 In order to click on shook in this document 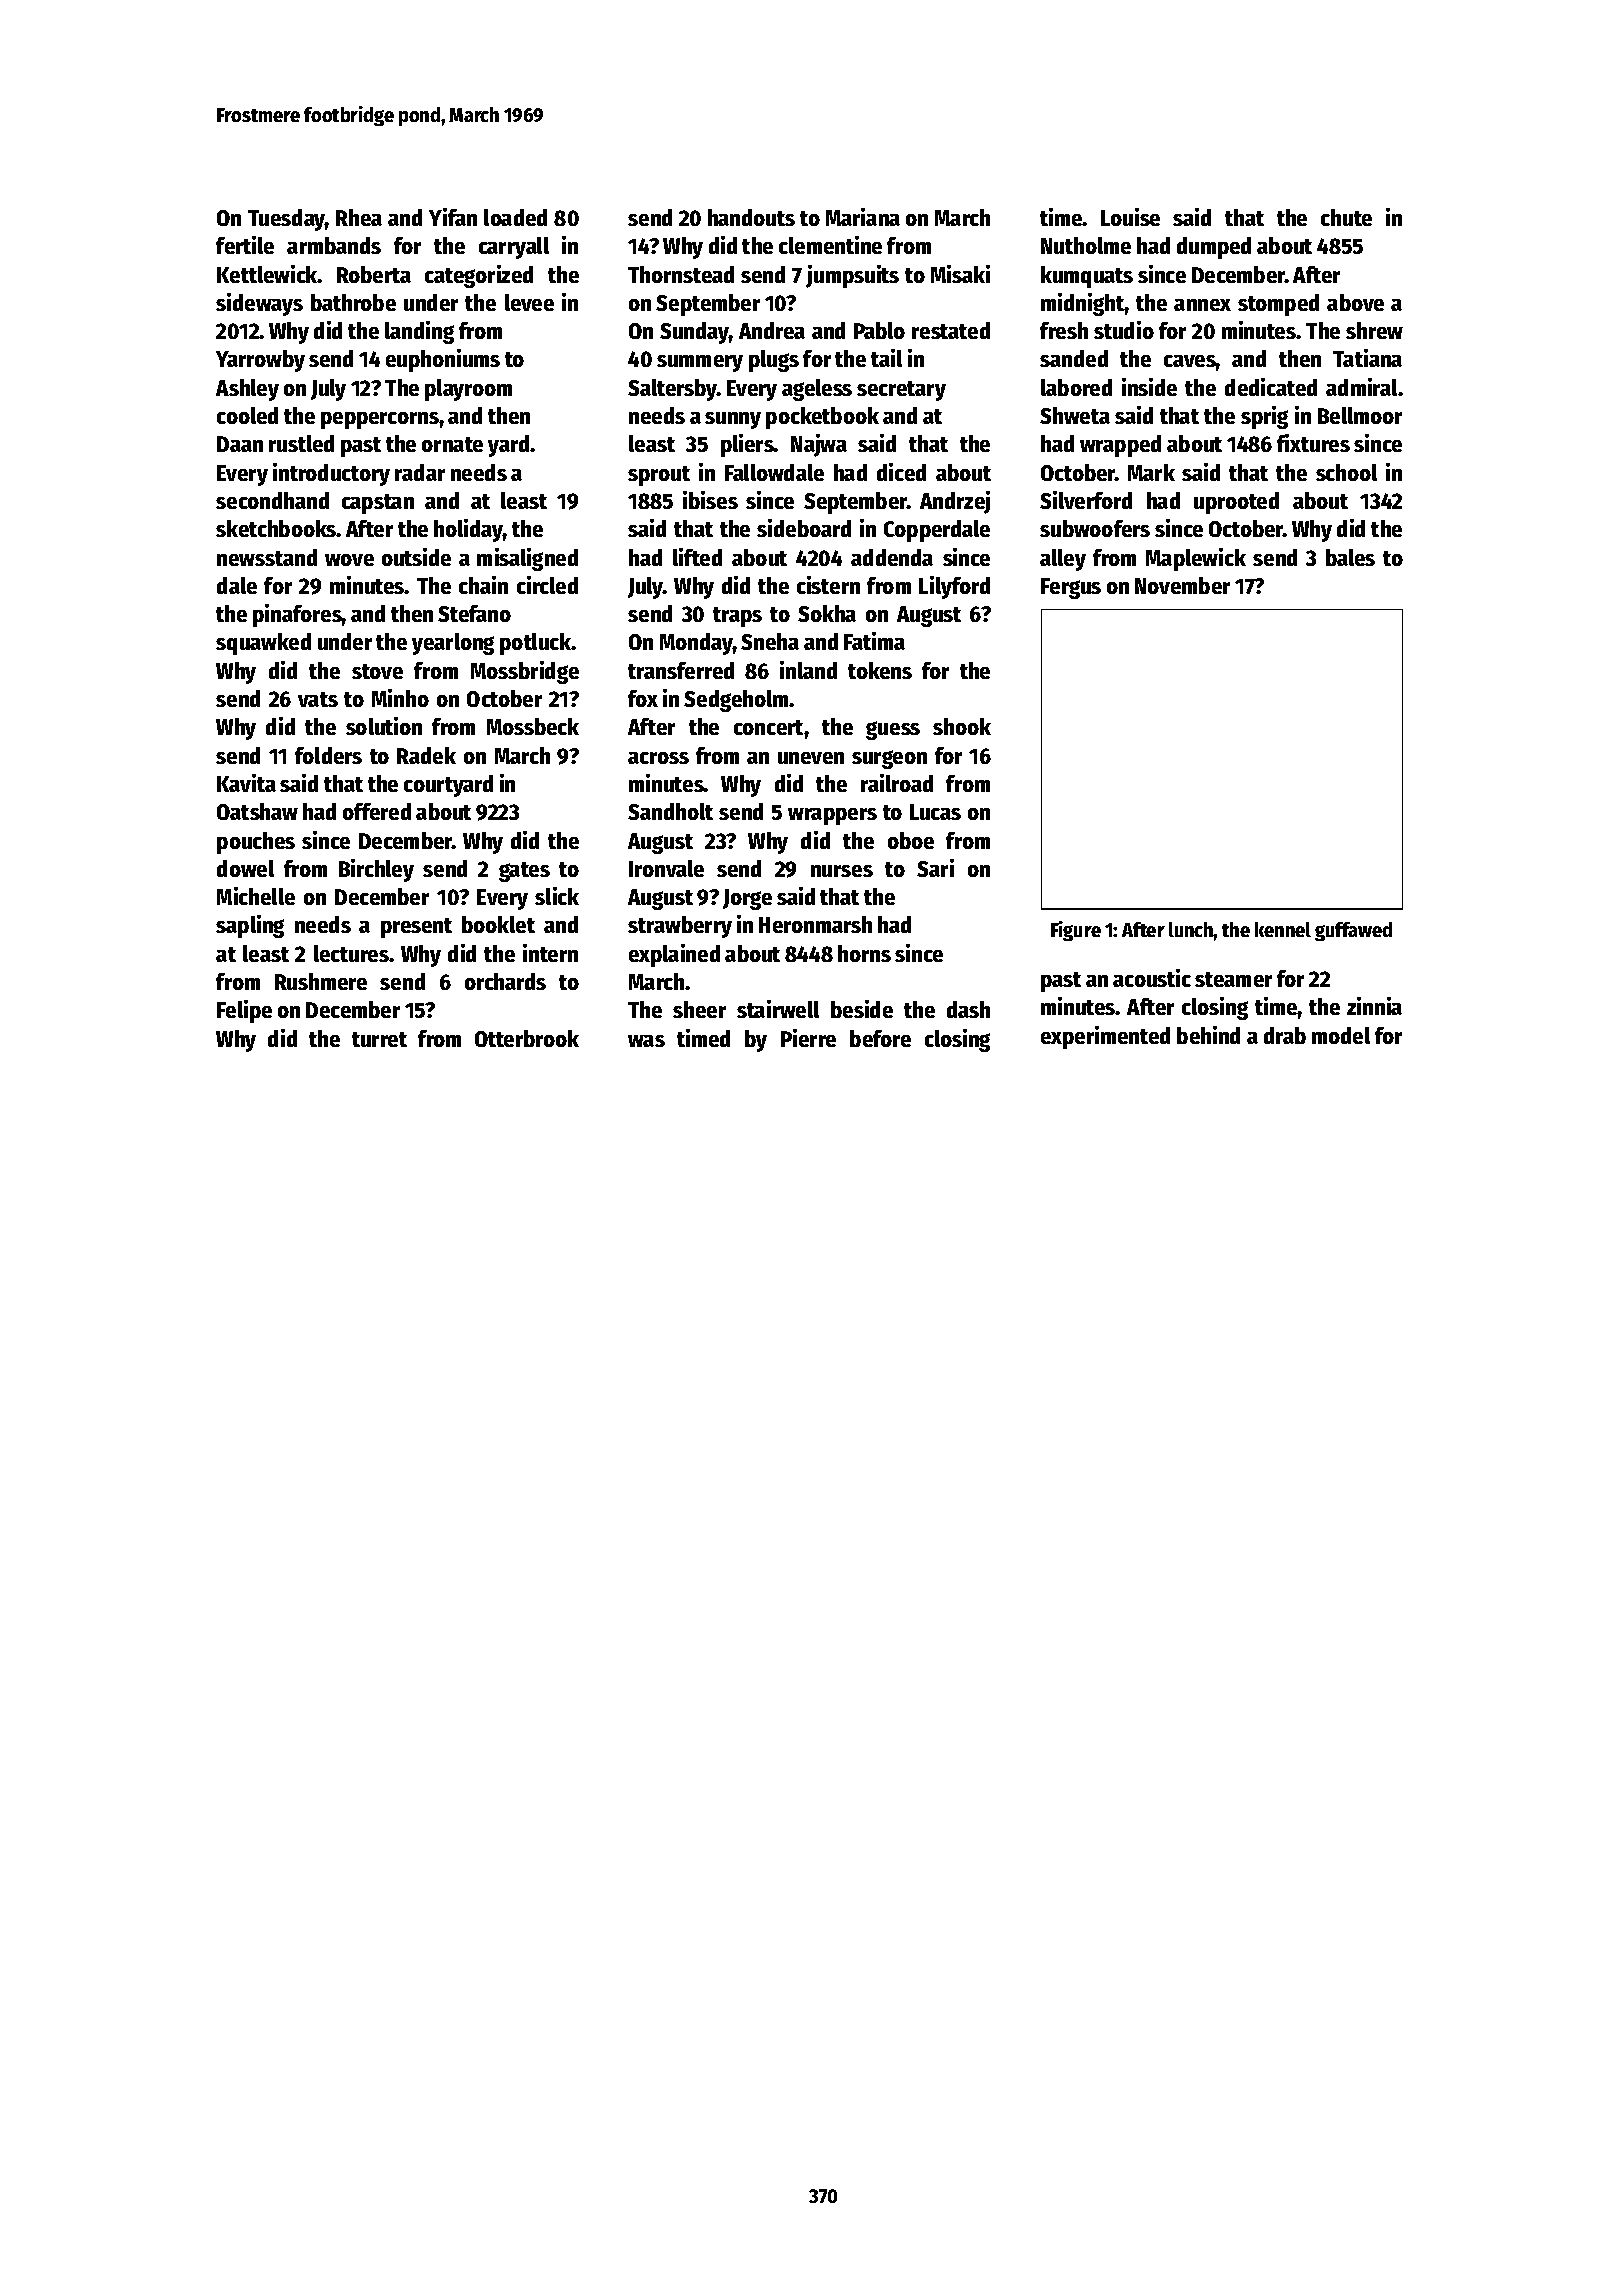, I will do `click(962, 726)`.
